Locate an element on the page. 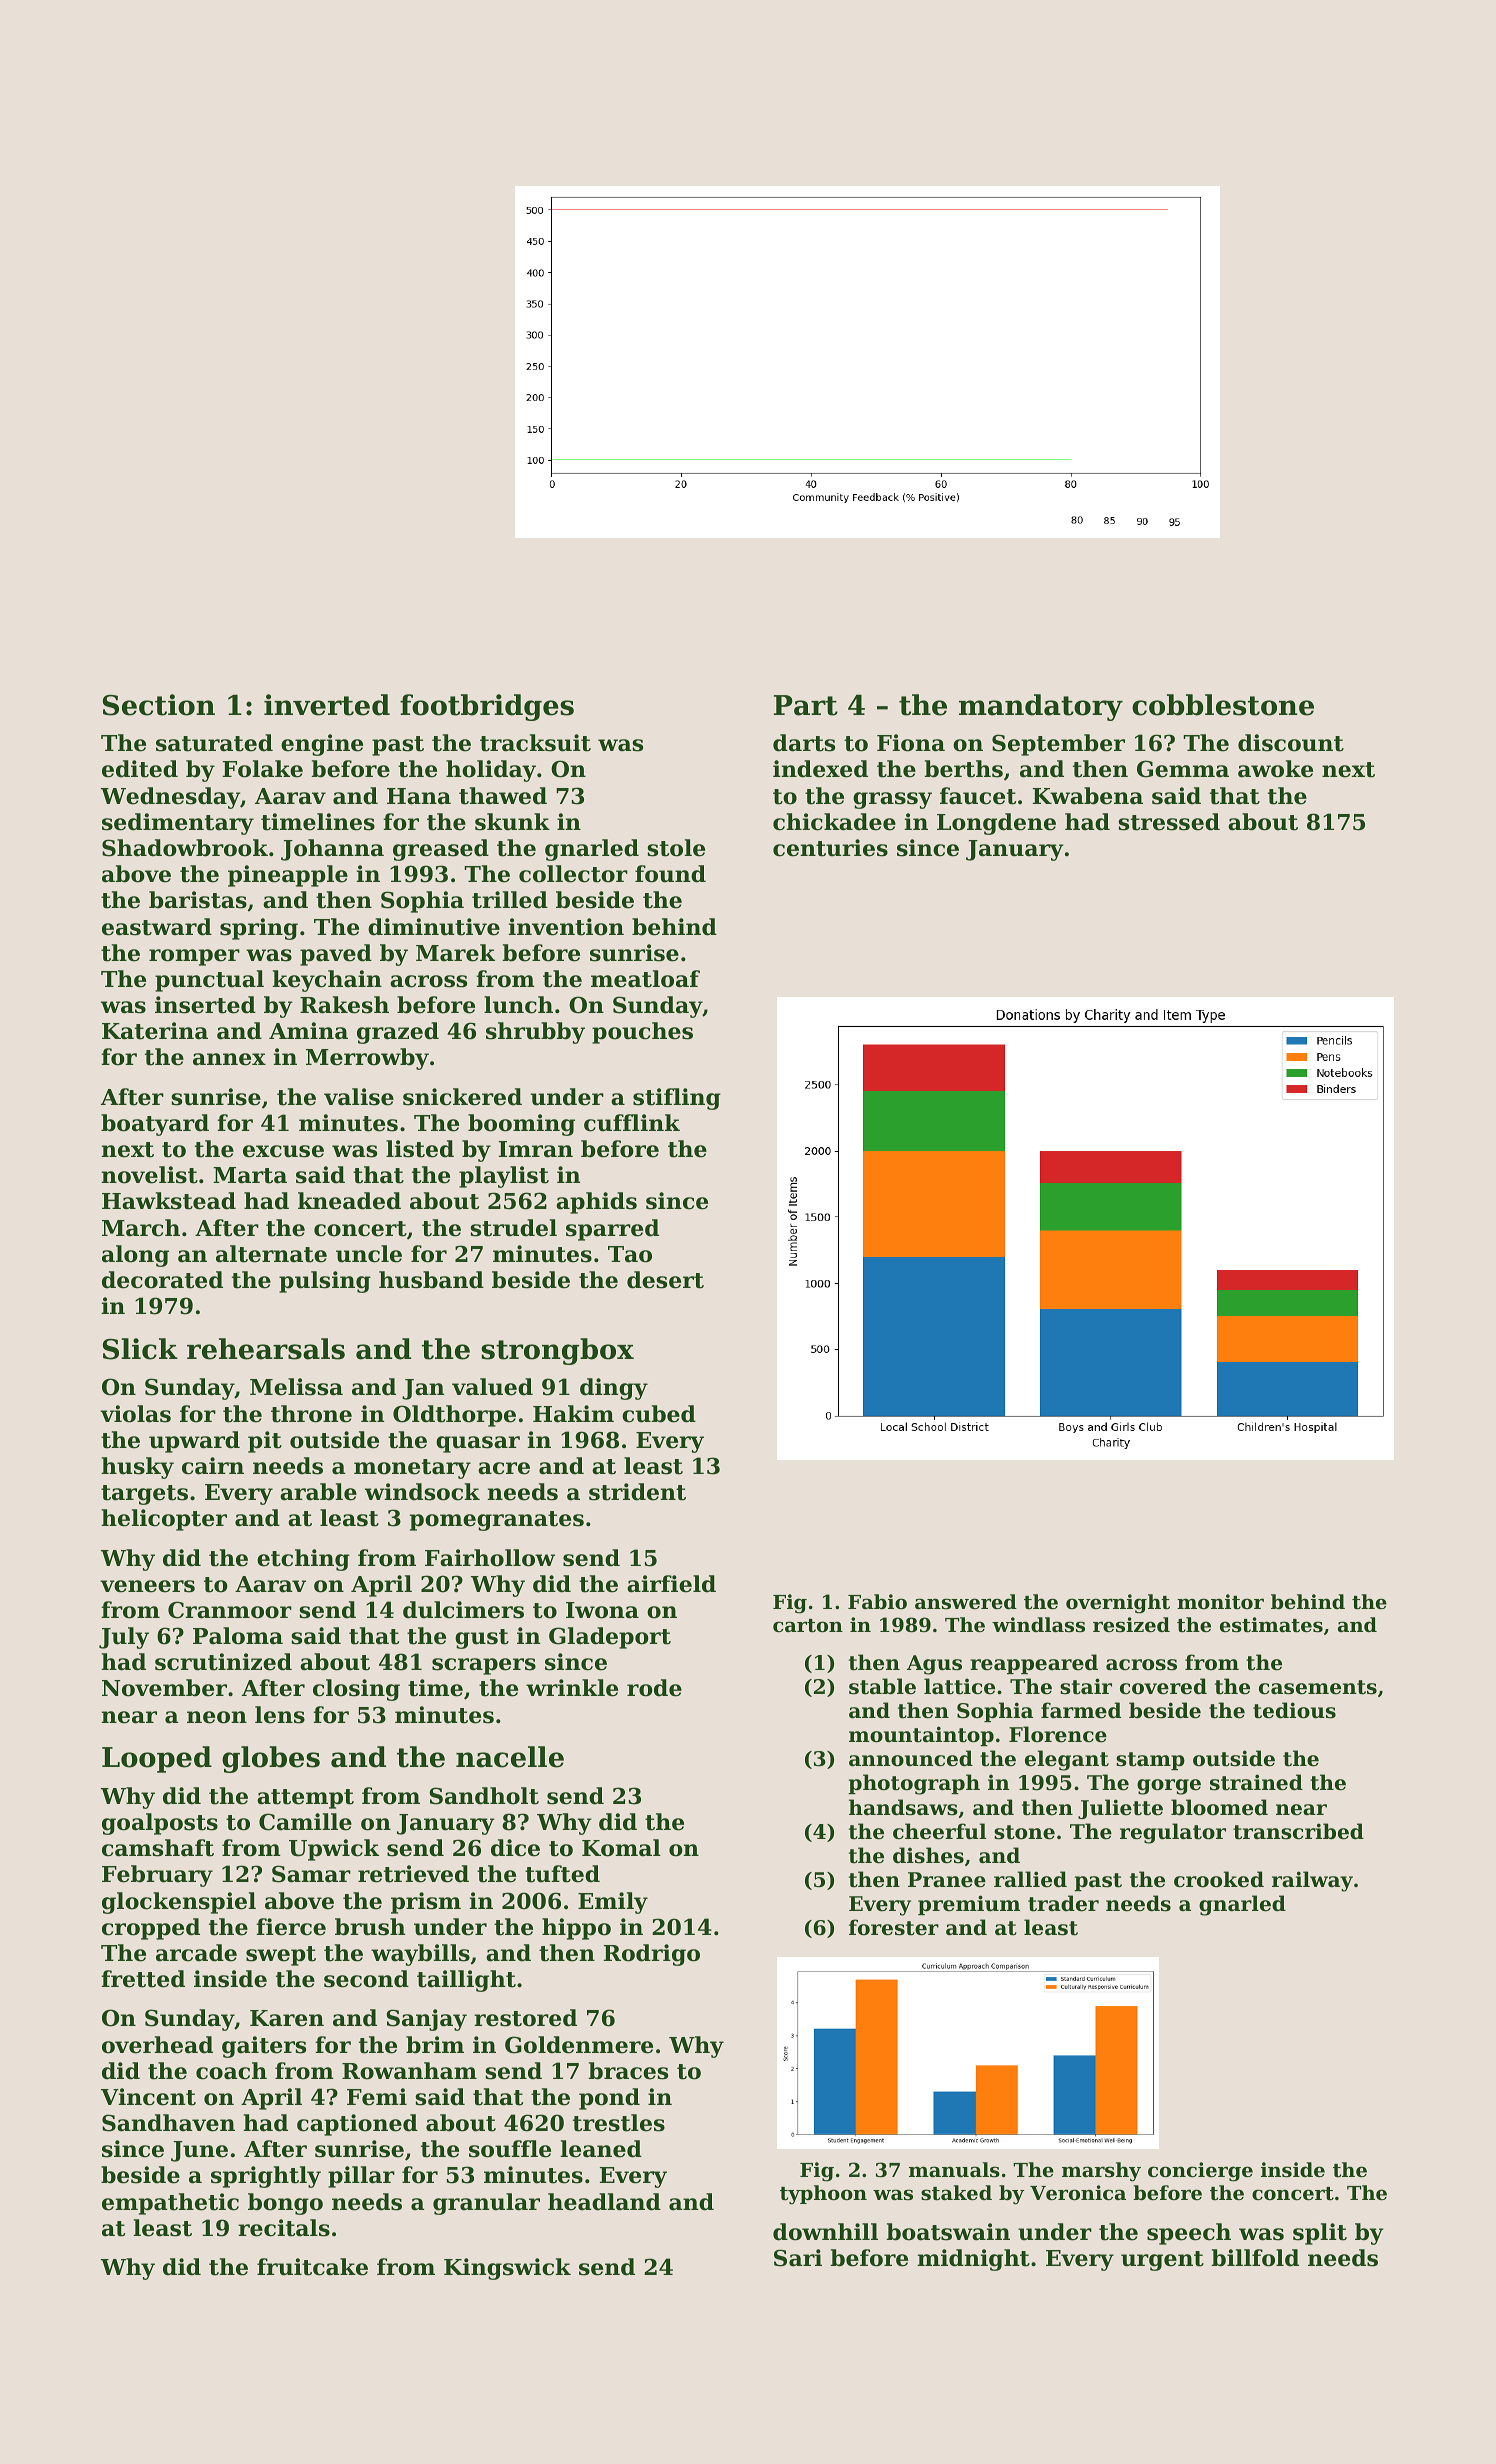 Image resolution: width=1496 pixels, height=2464 pixels. Rowanham is located at coordinates (409, 2071).
